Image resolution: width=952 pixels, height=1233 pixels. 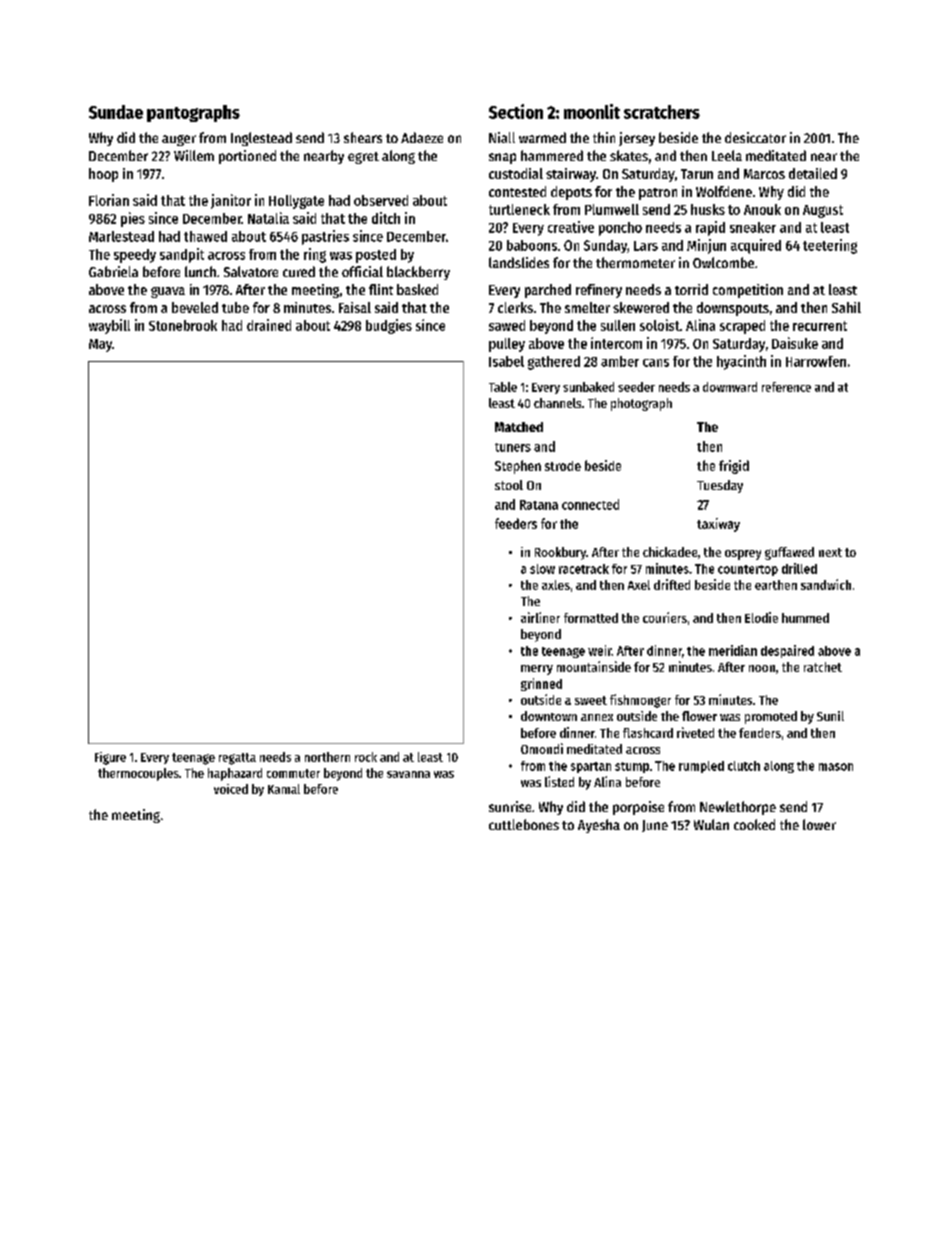 I want to click on frigid, so click(x=734, y=467).
